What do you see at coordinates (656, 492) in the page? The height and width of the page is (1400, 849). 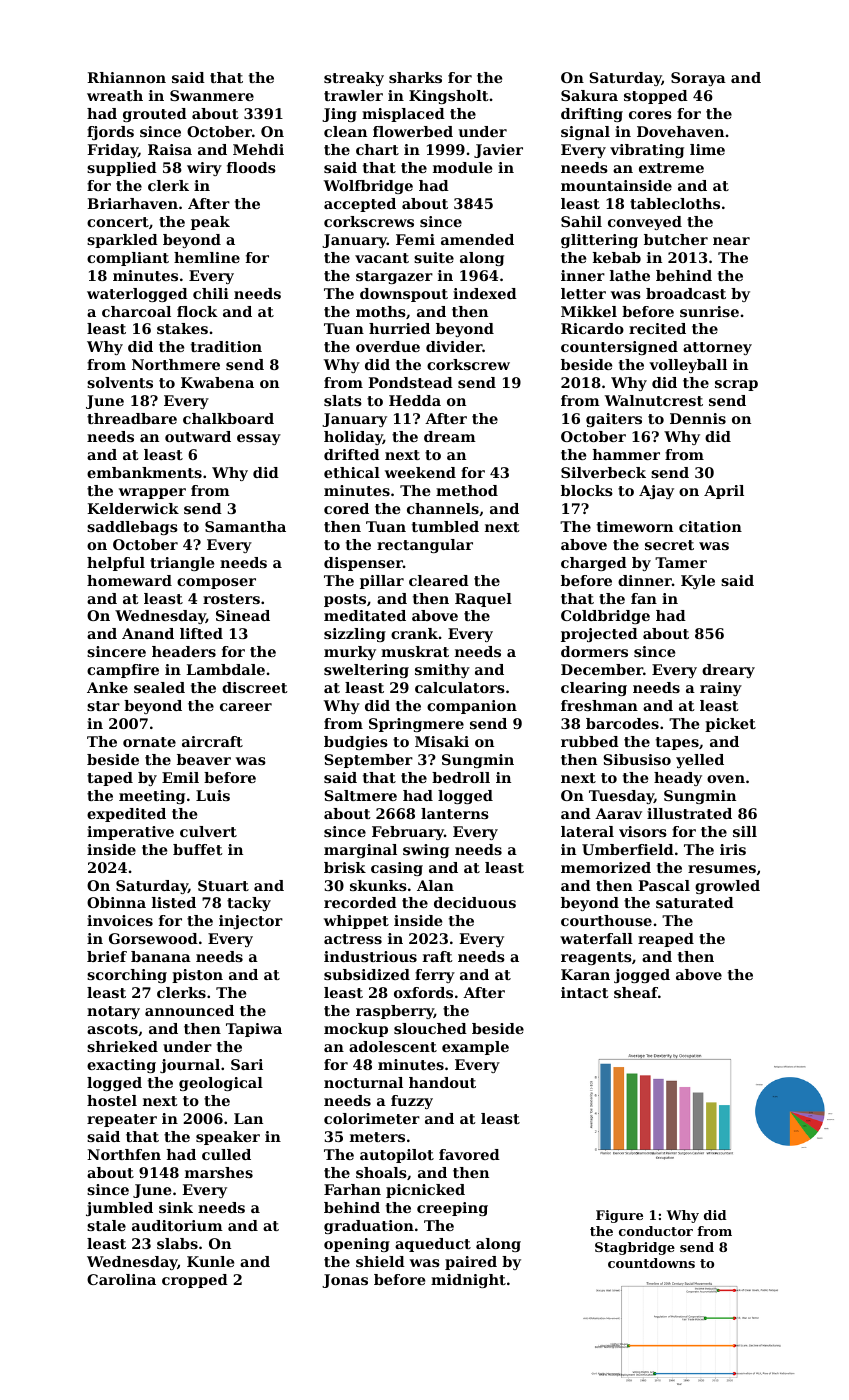 I see `Ajay` at bounding box center [656, 492].
